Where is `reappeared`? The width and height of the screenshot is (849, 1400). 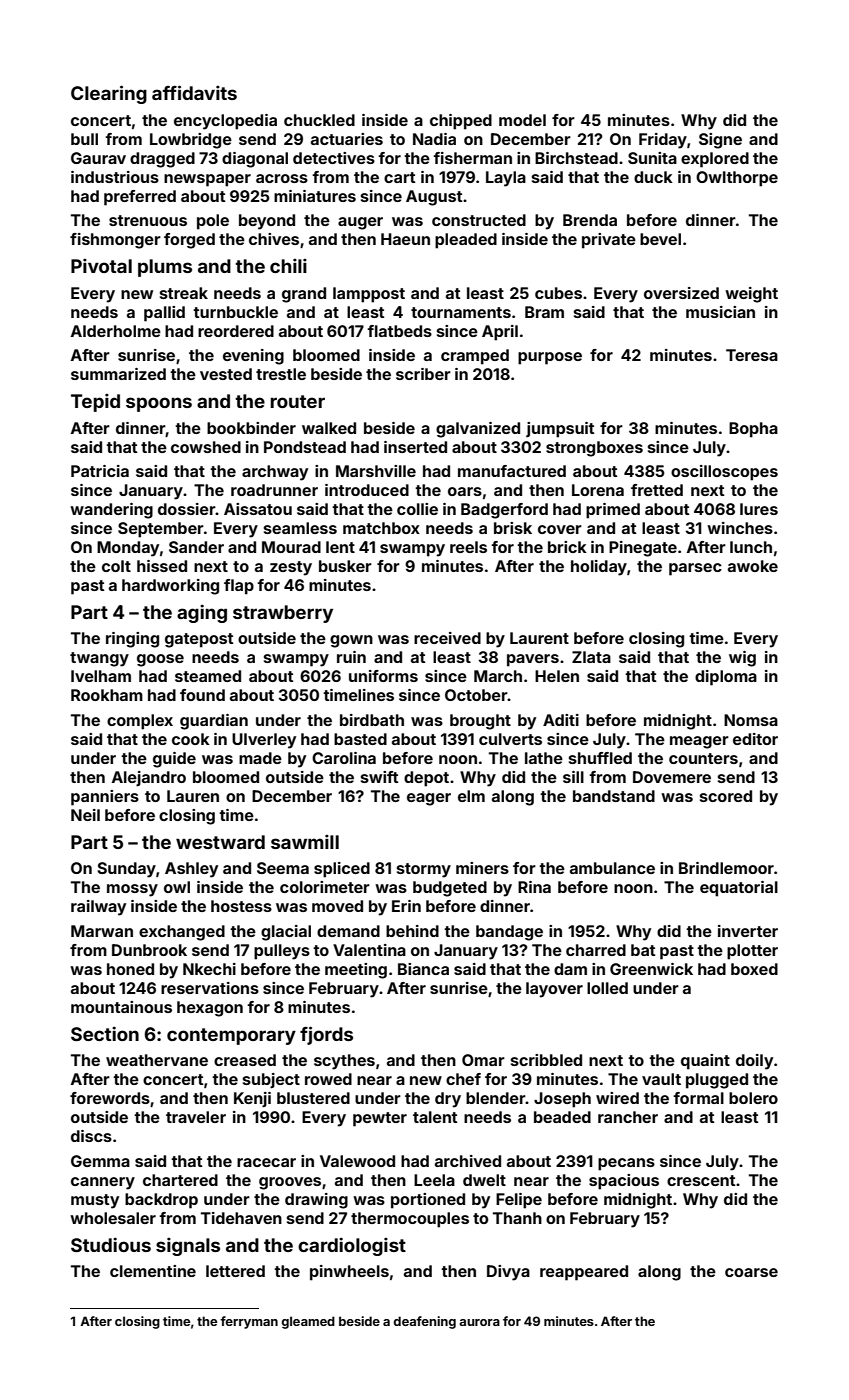
reappeared is located at coordinates (584, 1273).
